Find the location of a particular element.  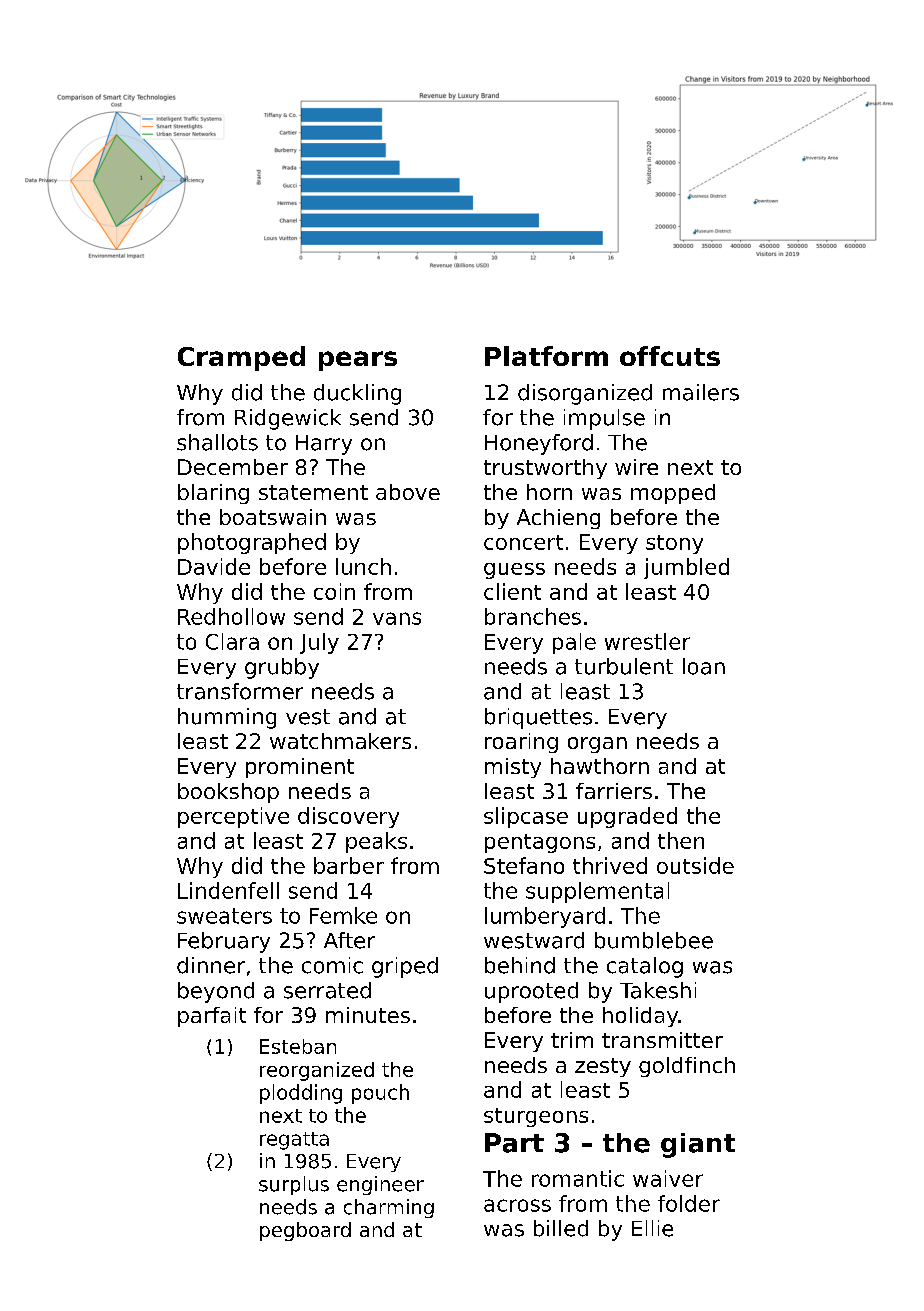

Achieng is located at coordinates (558, 519).
